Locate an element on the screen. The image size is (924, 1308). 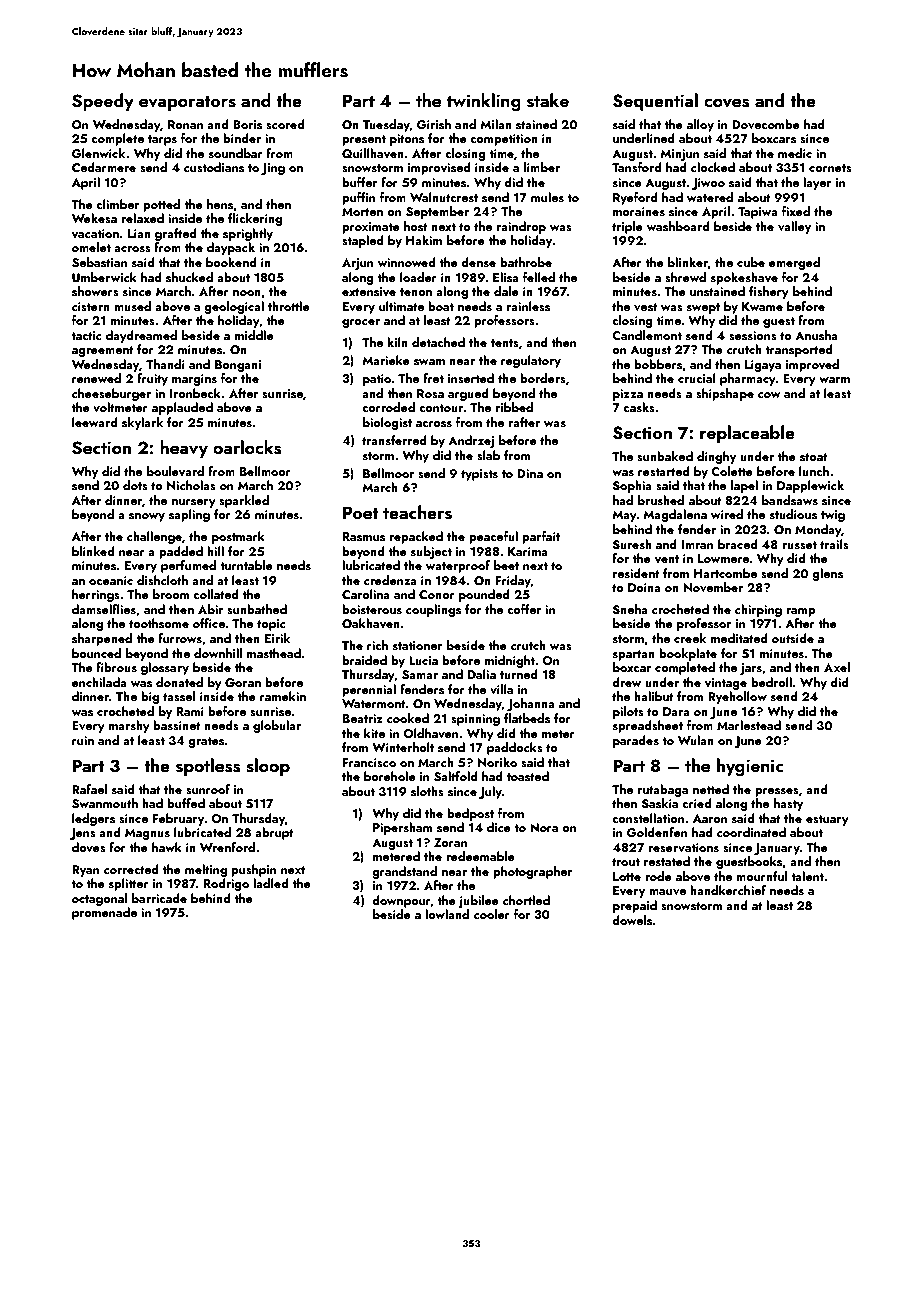
Ironbeck is located at coordinates (195, 393).
